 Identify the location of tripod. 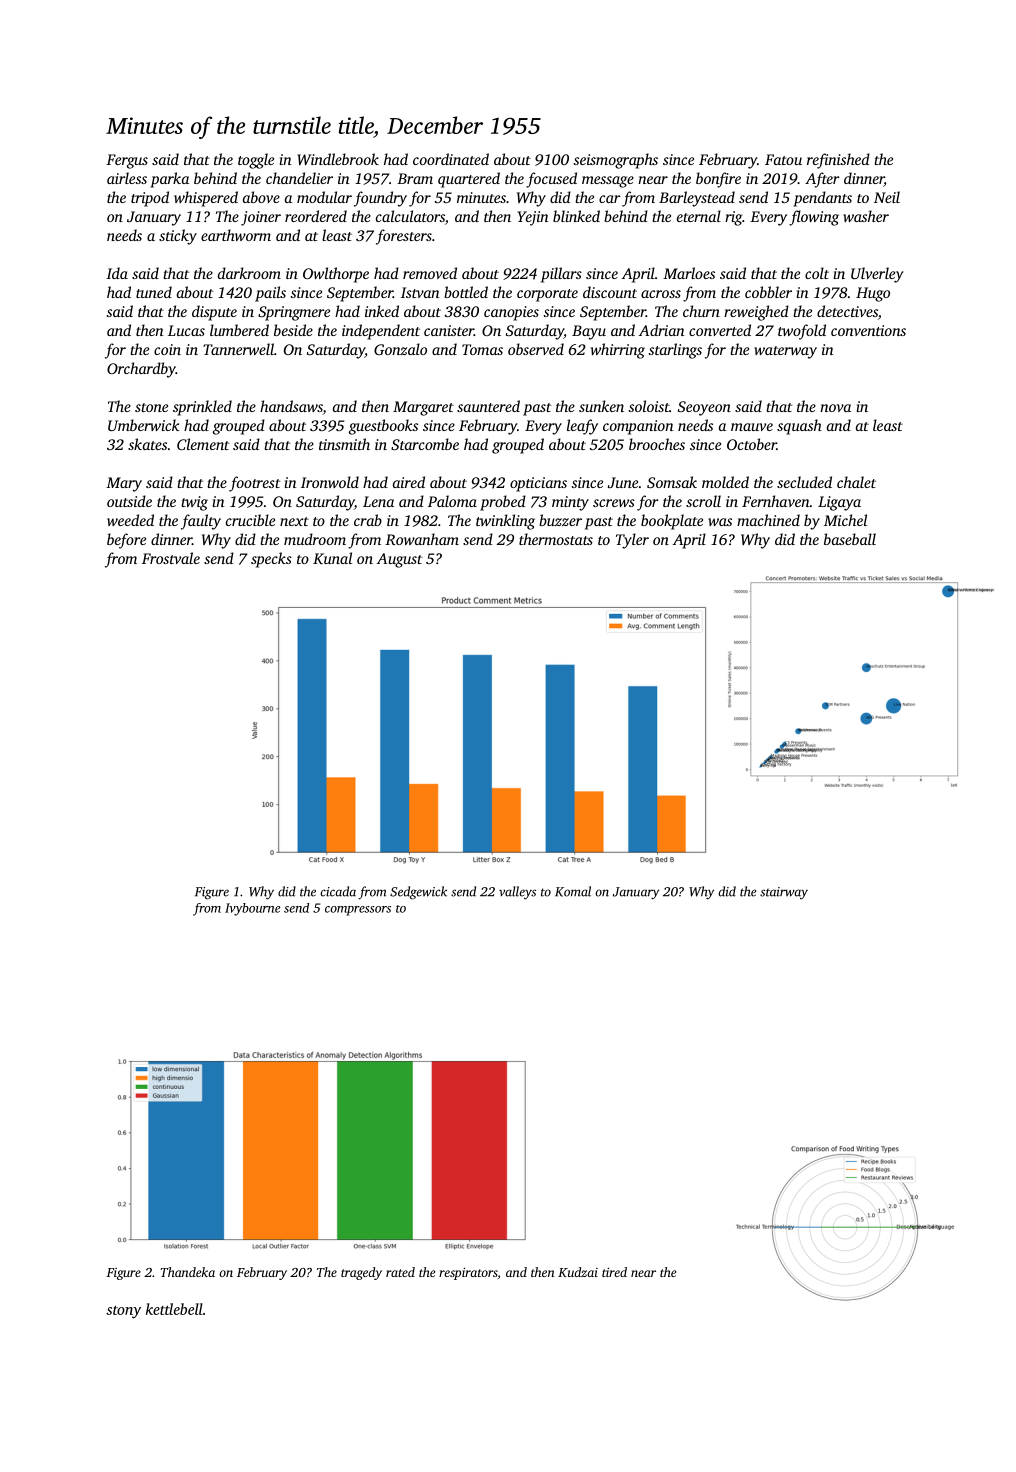
(150, 199).
